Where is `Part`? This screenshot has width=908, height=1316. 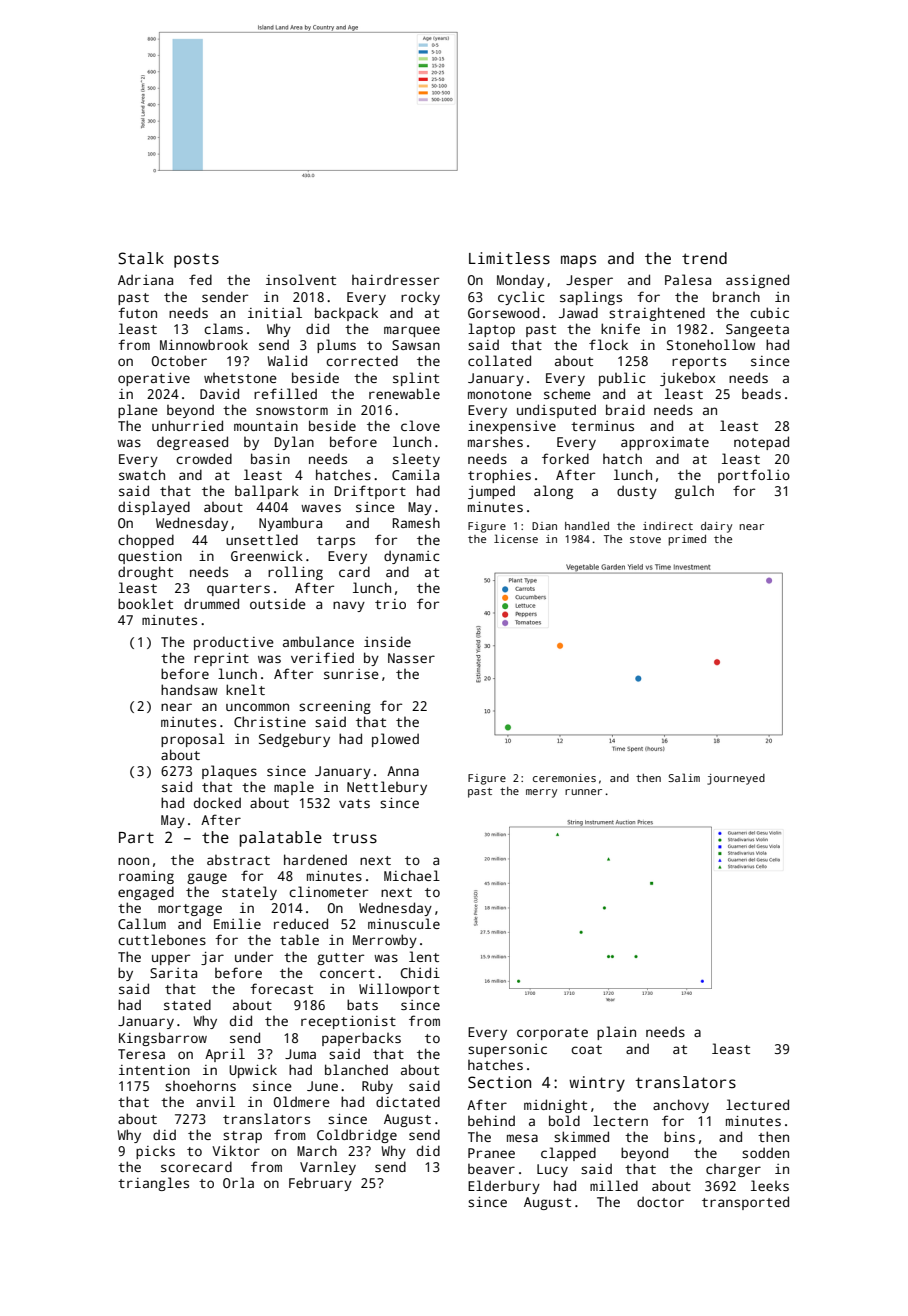 Part is located at coordinates (136, 838).
